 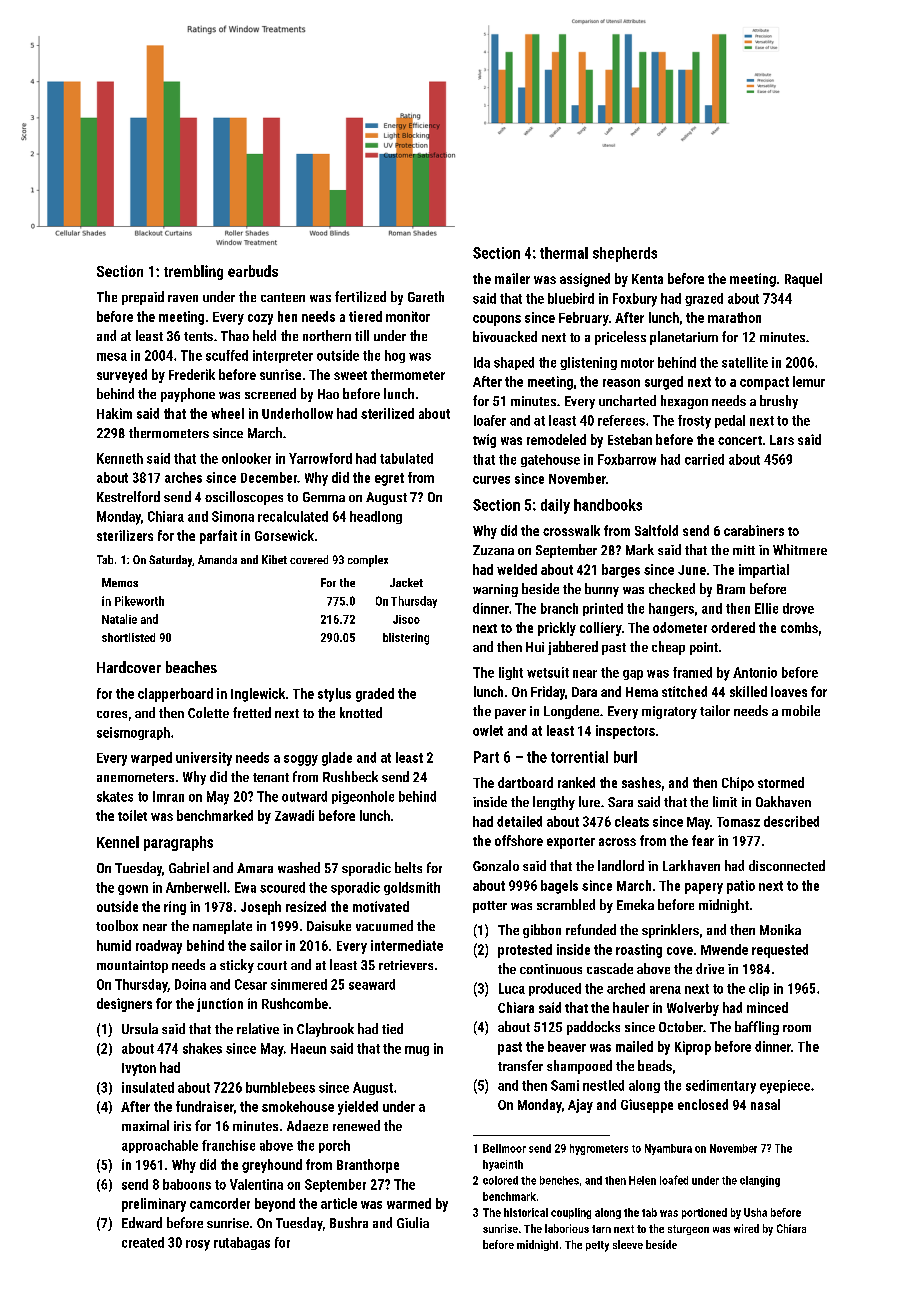 What do you see at coordinates (564, 253) in the image?
I see `thermal` at bounding box center [564, 253].
